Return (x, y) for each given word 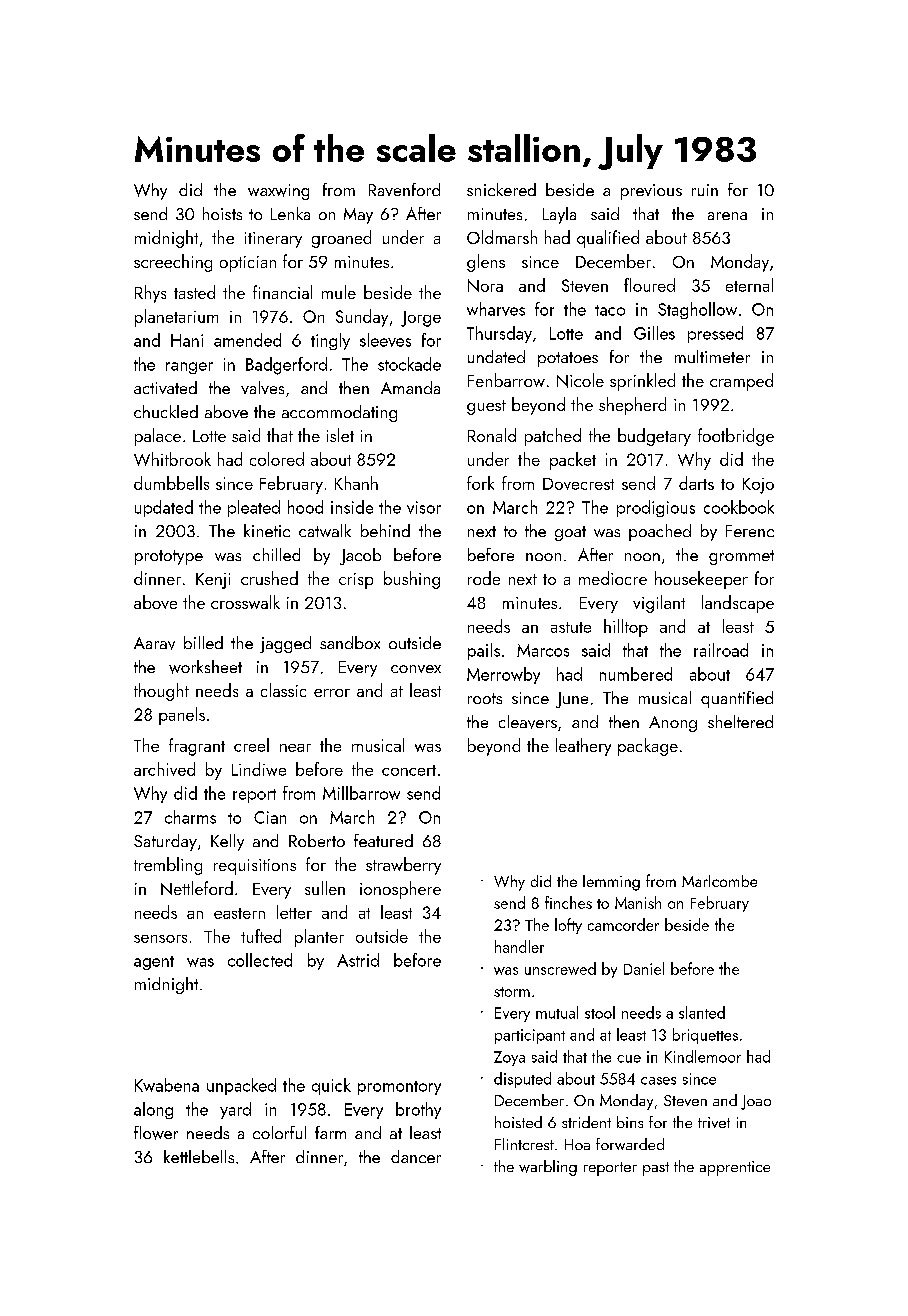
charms (190, 817)
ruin (705, 190)
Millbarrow (361, 793)
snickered (501, 189)
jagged (285, 644)
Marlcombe (719, 881)
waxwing (278, 192)
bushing (412, 580)
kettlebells (199, 1156)
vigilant (659, 604)
